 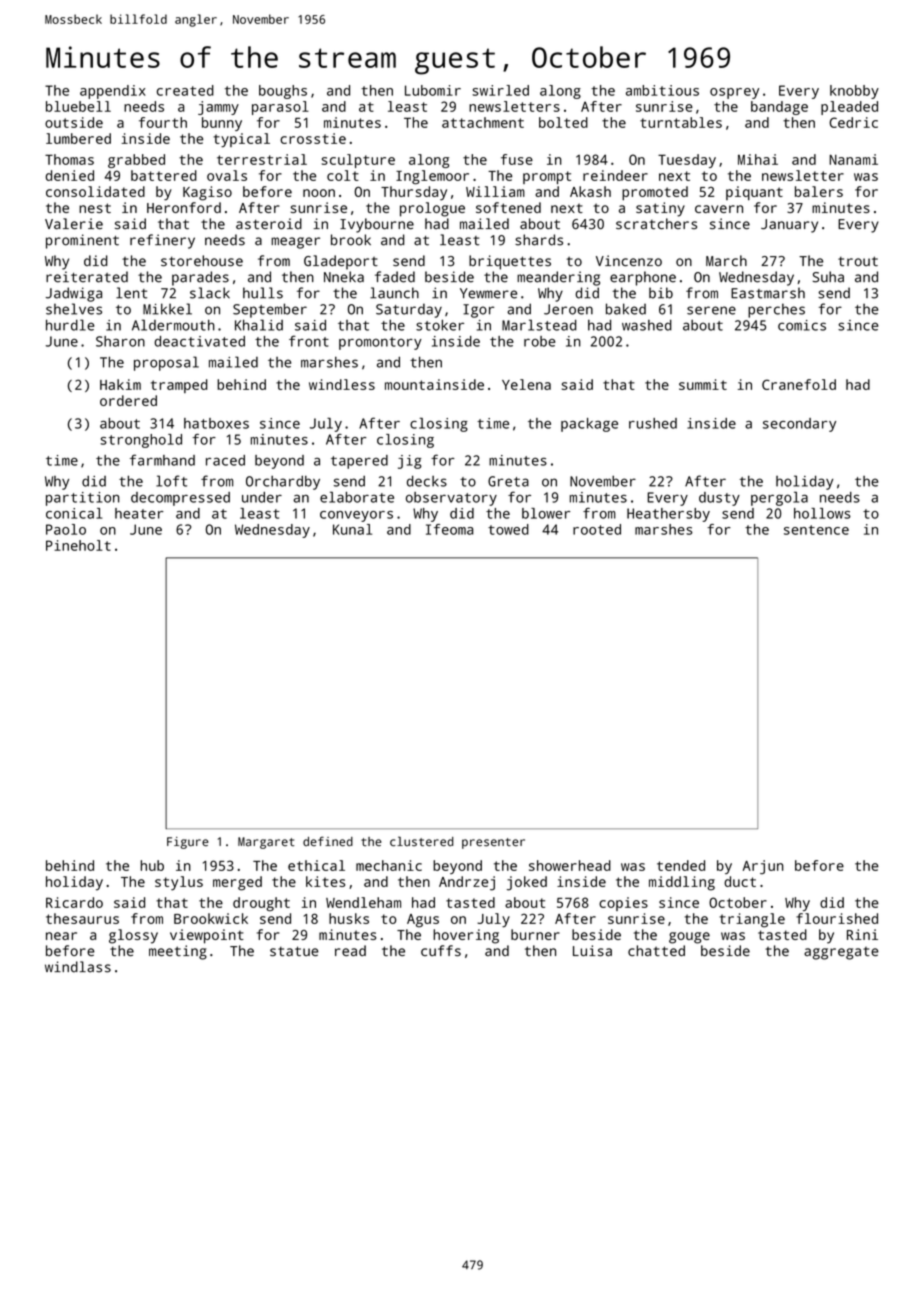 What do you see at coordinates (225, 460) in the image?
I see `raced` at bounding box center [225, 460].
